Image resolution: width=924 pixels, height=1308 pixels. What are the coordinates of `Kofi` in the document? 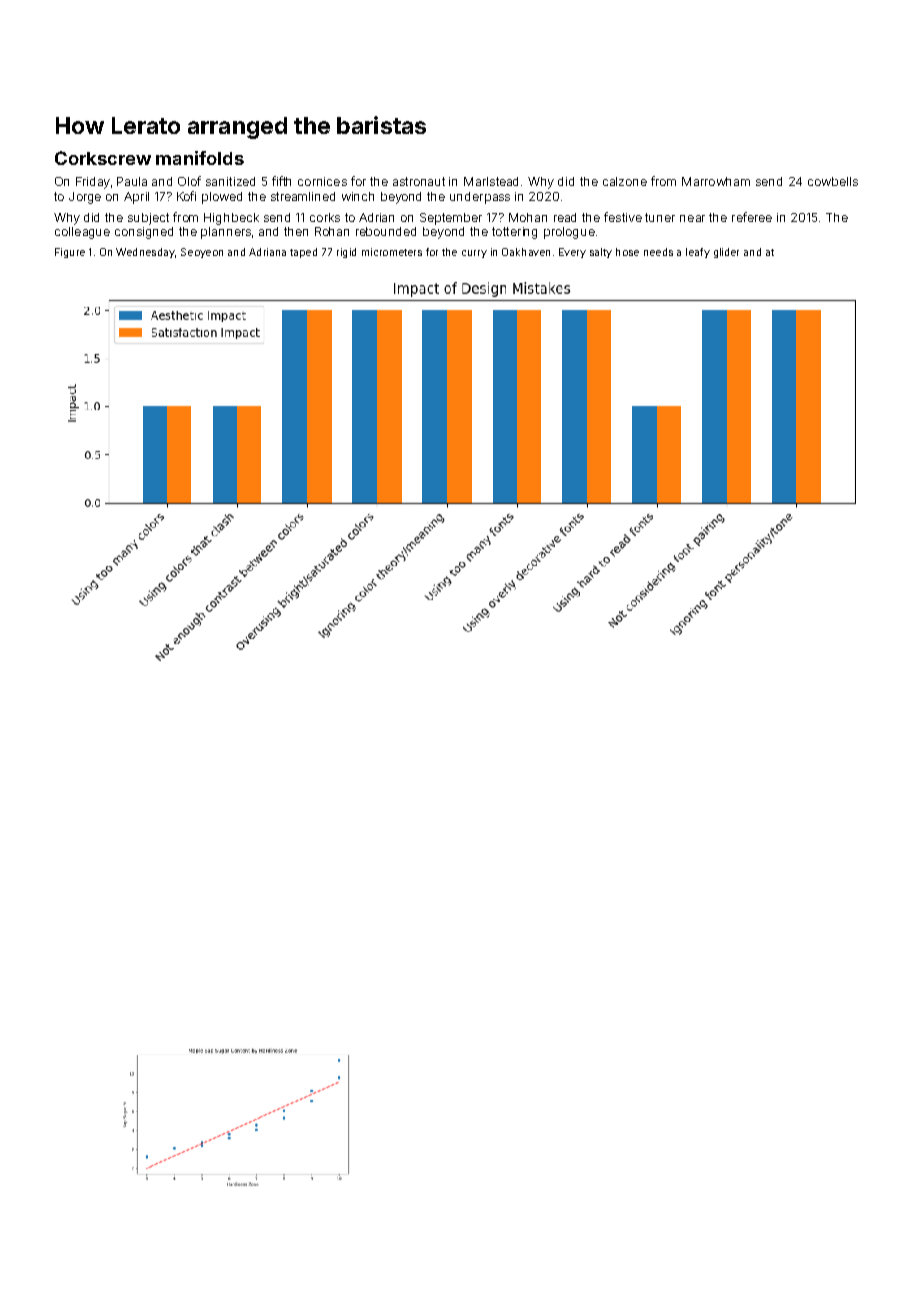 It's located at (186, 196).
